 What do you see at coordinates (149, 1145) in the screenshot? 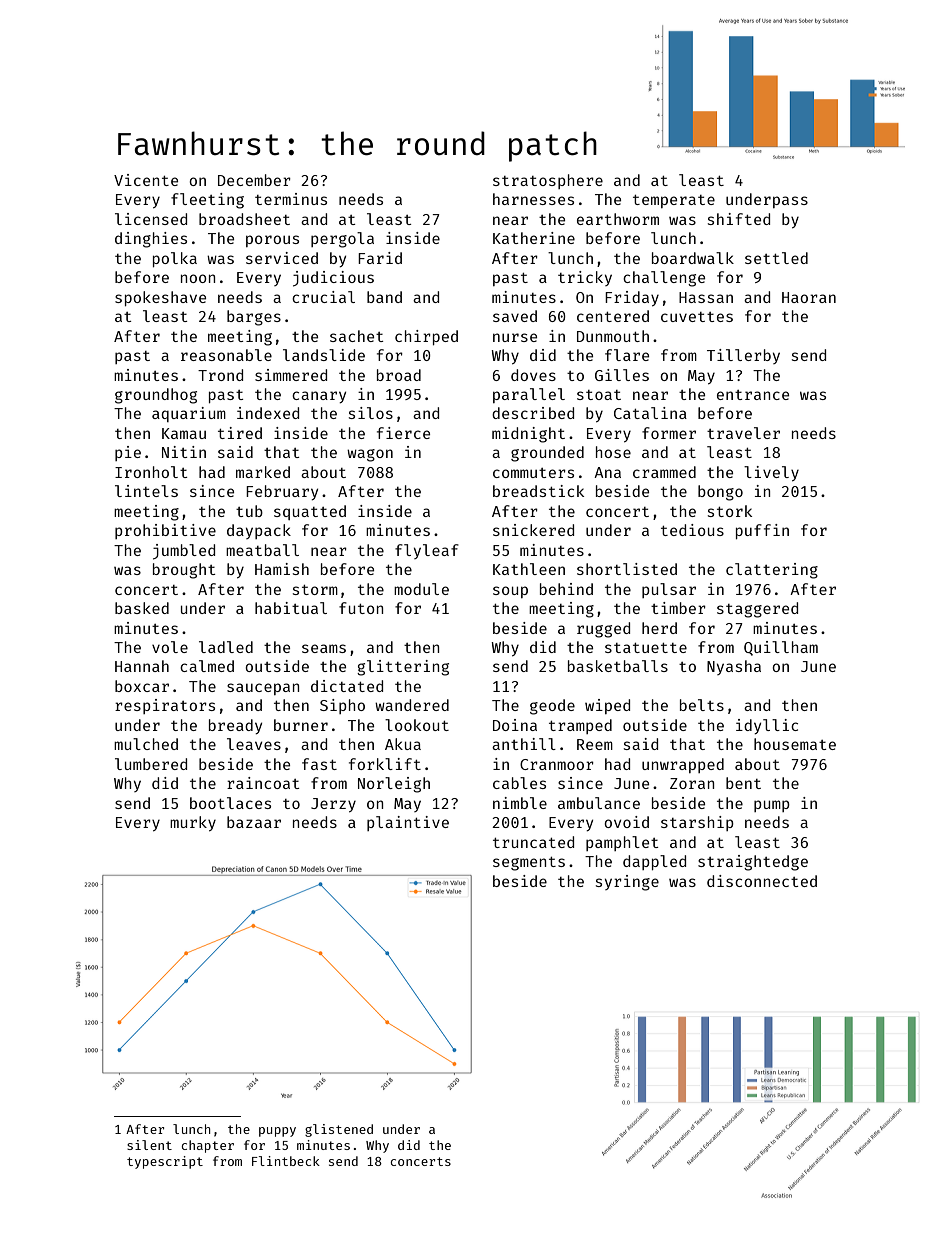
I see `silent` at bounding box center [149, 1145].
